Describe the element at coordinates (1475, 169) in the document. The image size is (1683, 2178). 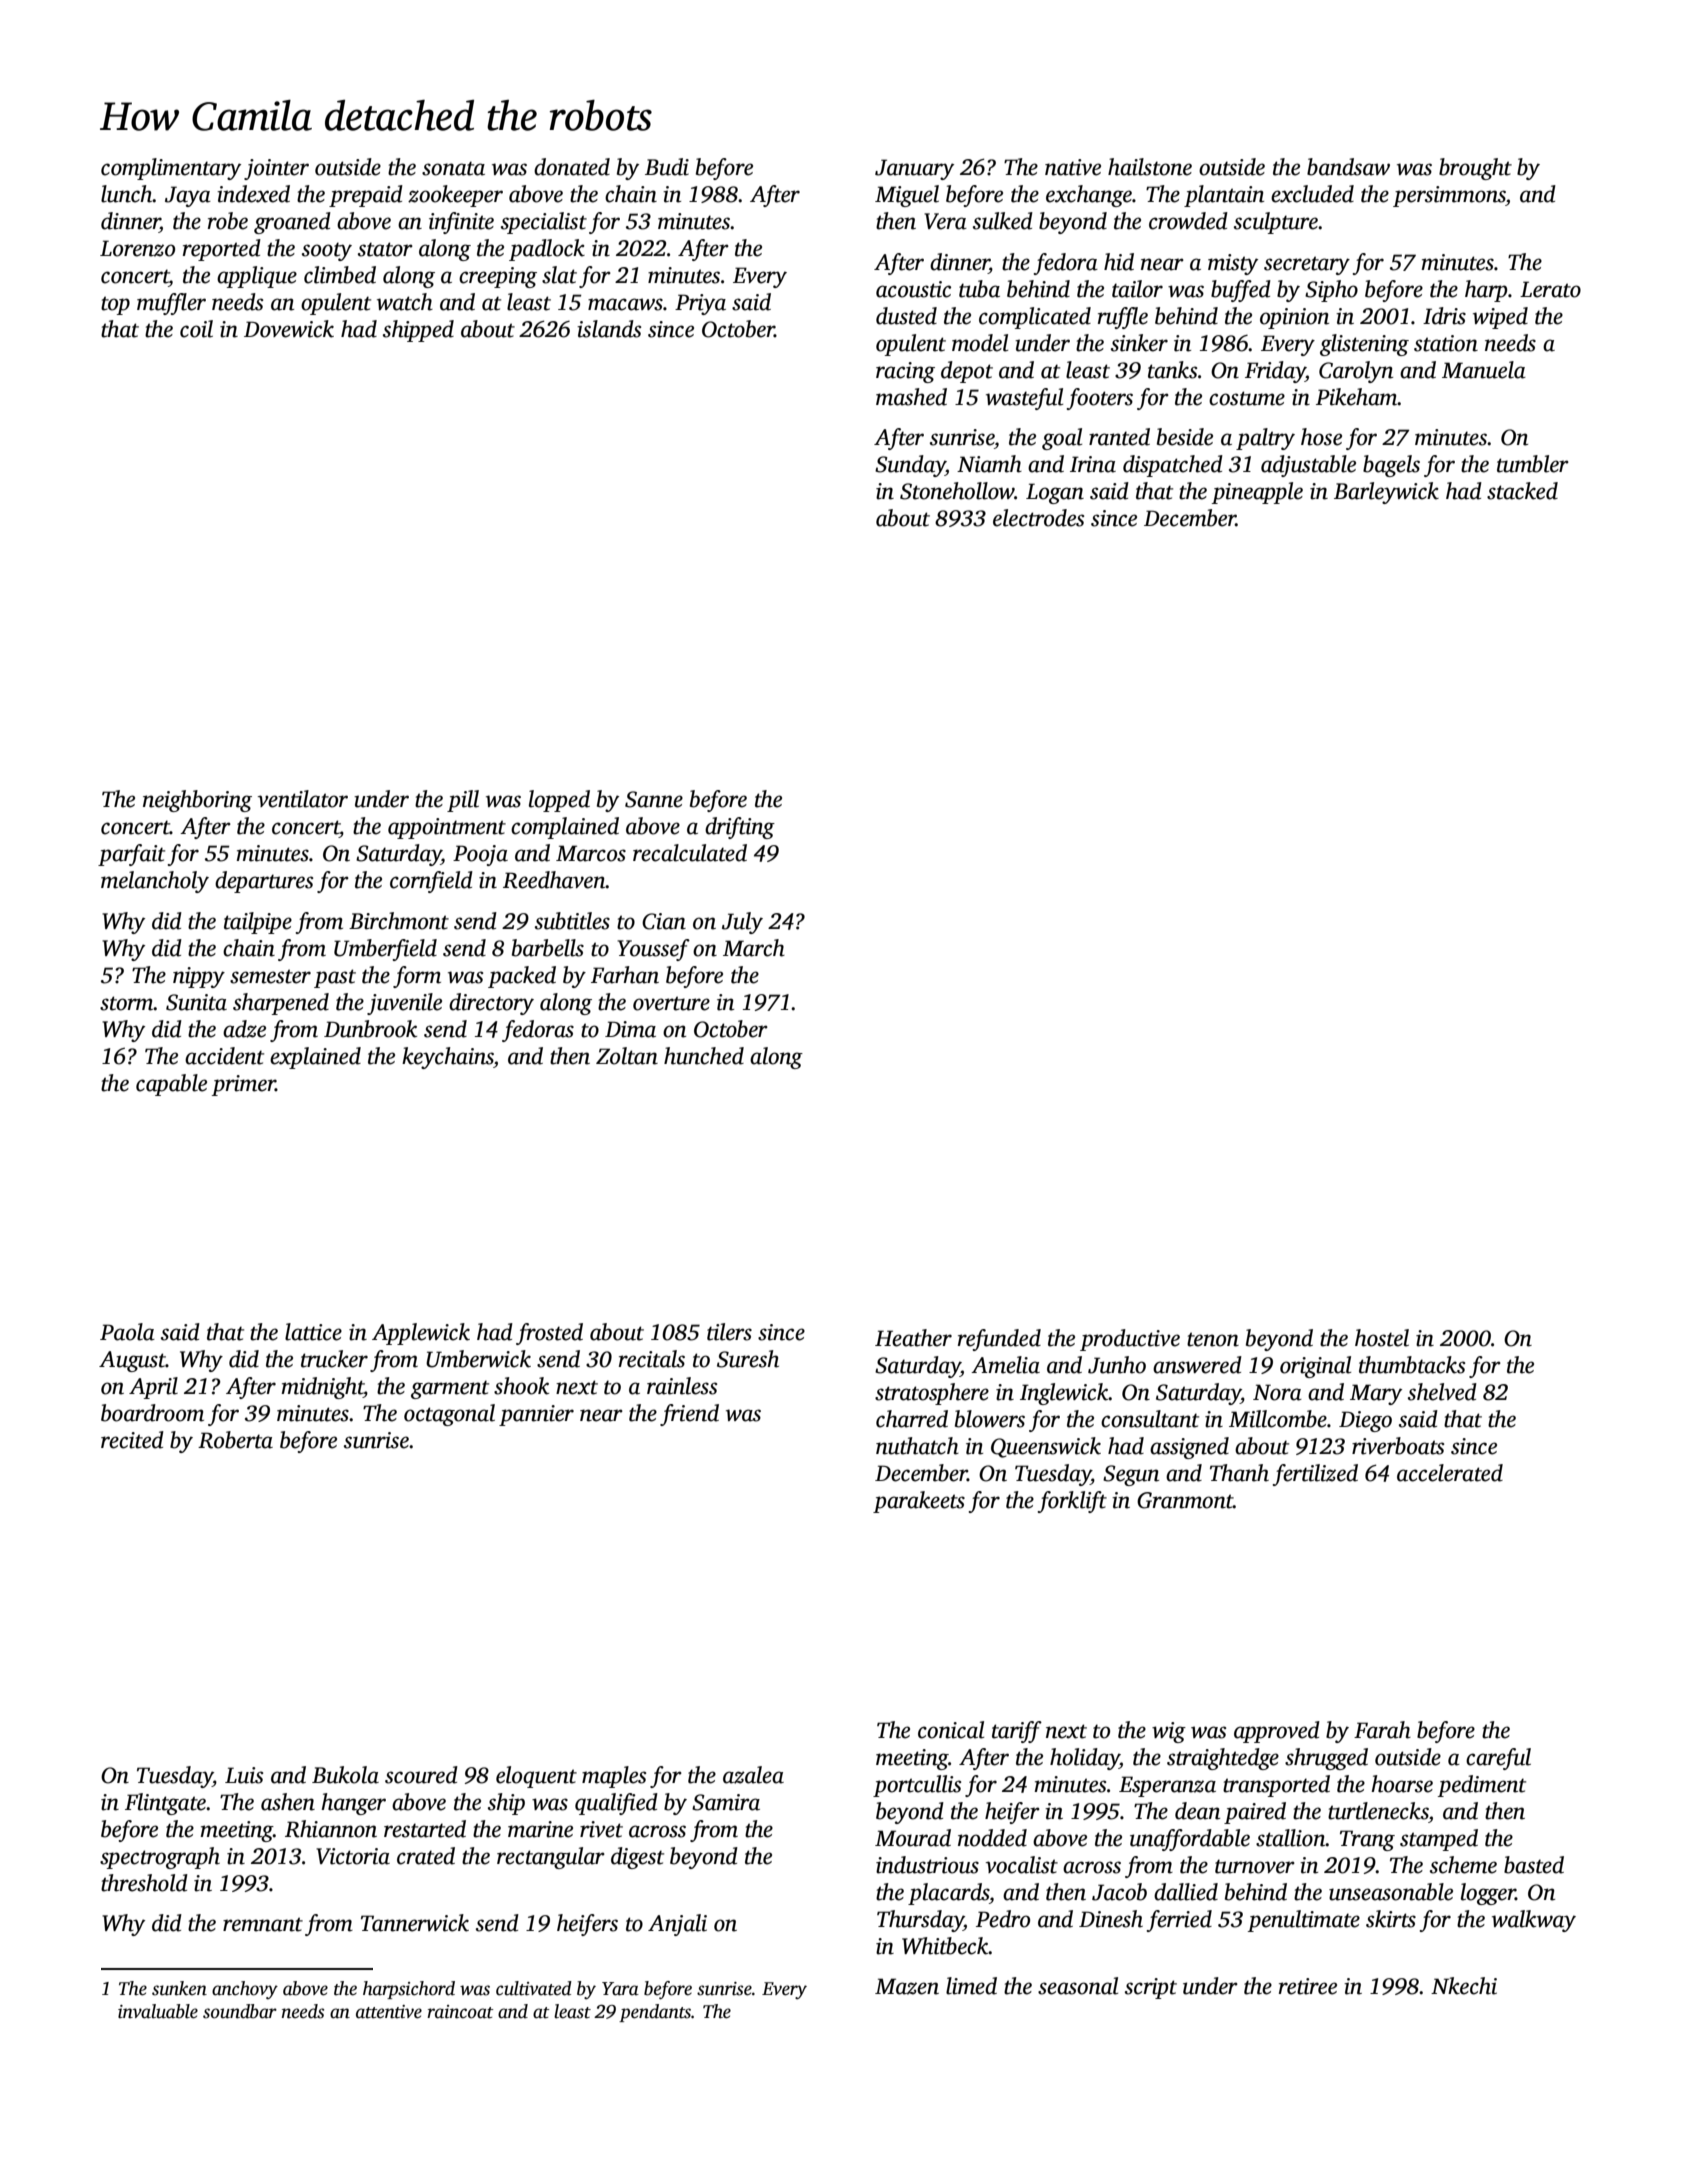
I see `brought` at that location.
